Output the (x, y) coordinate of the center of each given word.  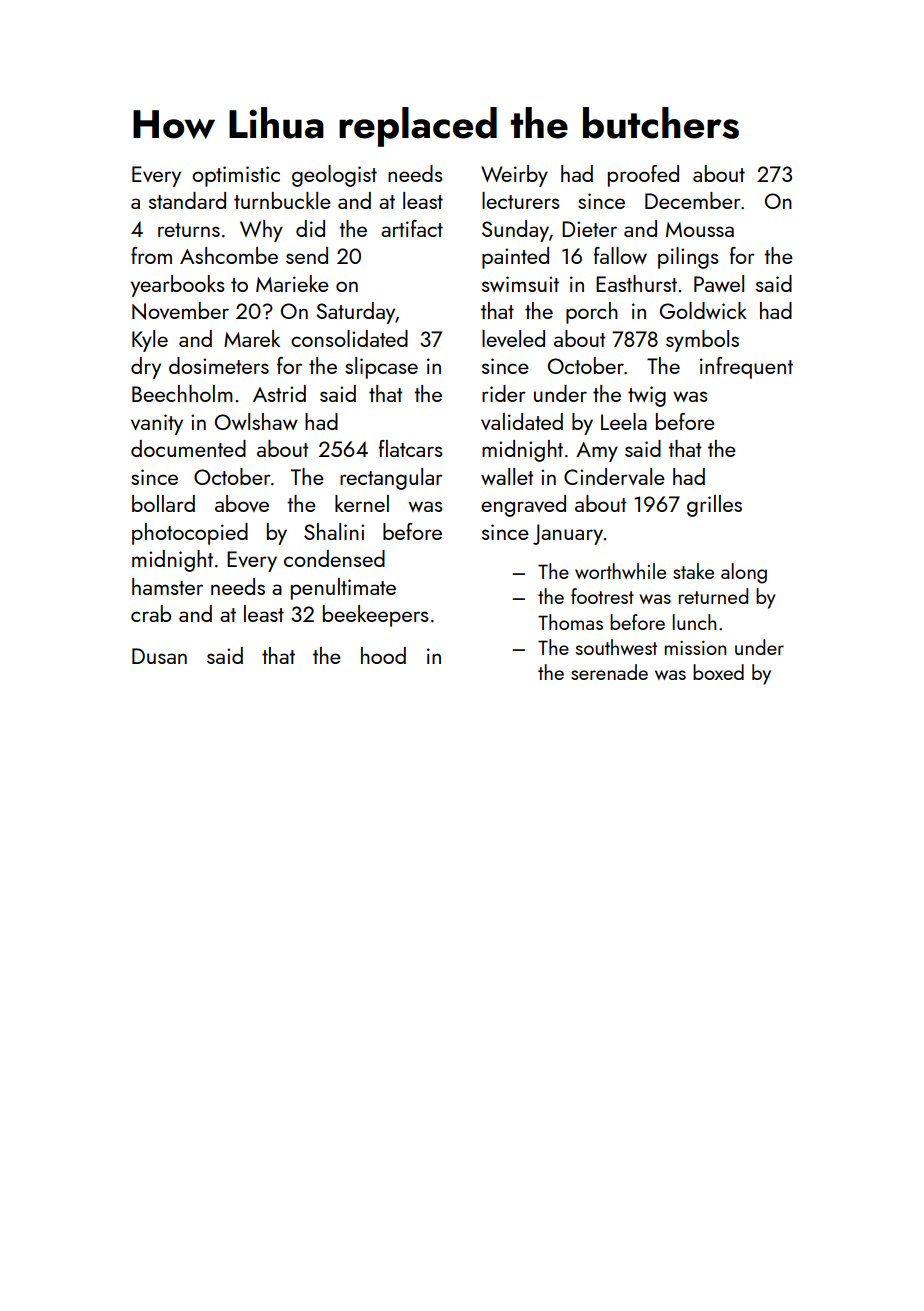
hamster (167, 586)
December (693, 200)
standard (187, 200)
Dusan (159, 656)
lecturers (520, 200)
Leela (624, 421)
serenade (609, 672)
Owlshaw (256, 421)
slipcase (381, 368)
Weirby (514, 176)
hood (383, 655)
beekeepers (375, 616)
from (151, 255)
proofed (643, 176)
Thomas (570, 622)
